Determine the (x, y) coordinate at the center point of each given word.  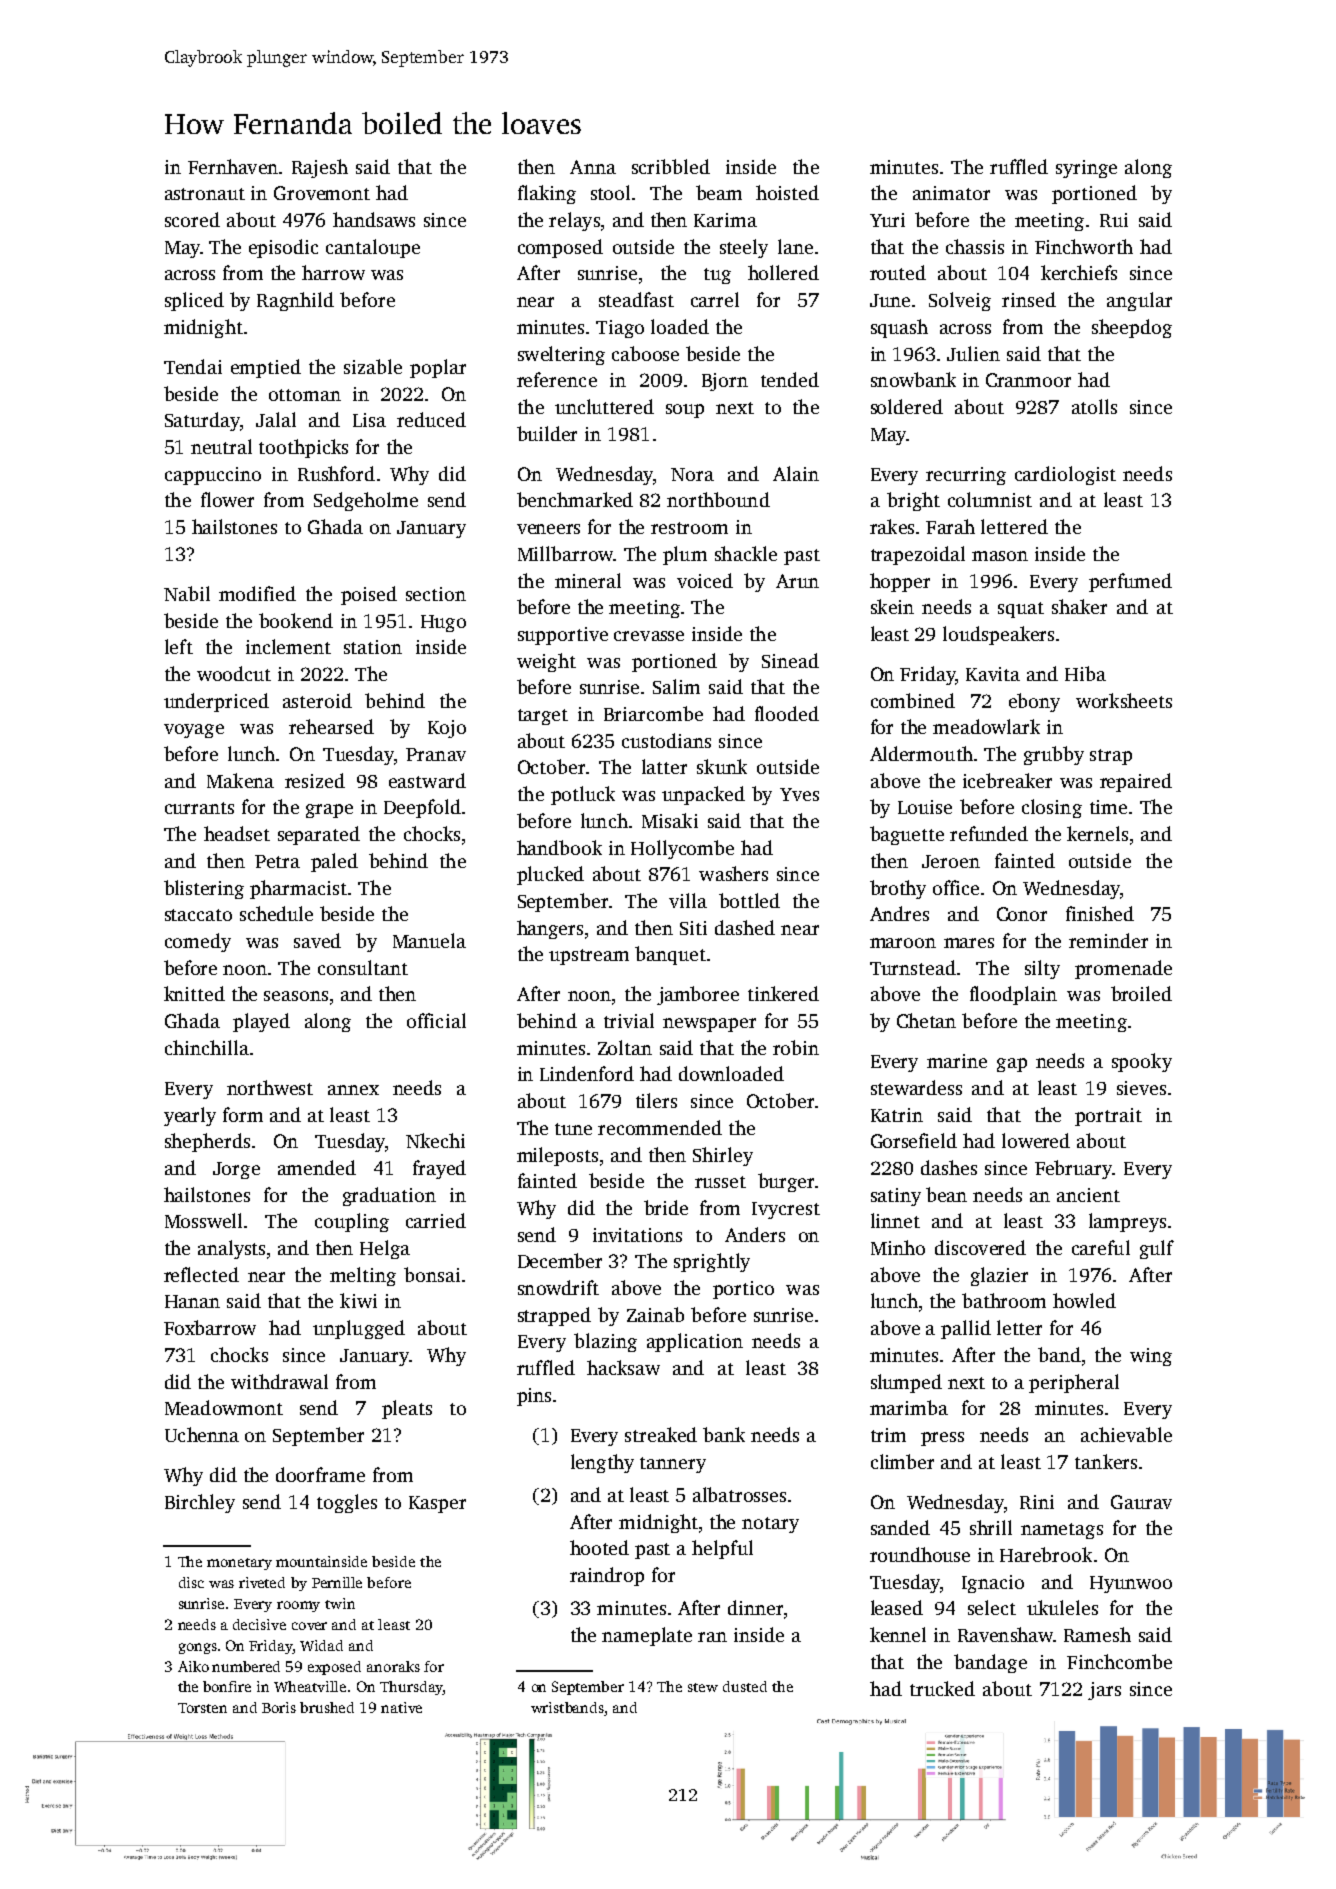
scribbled (671, 166)
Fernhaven (233, 166)
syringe (1086, 169)
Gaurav (1141, 1502)
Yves (799, 794)
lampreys (1127, 1222)
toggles (347, 1503)
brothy (898, 889)
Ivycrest (786, 1210)
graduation (389, 1196)
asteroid (317, 700)
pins (534, 1397)
